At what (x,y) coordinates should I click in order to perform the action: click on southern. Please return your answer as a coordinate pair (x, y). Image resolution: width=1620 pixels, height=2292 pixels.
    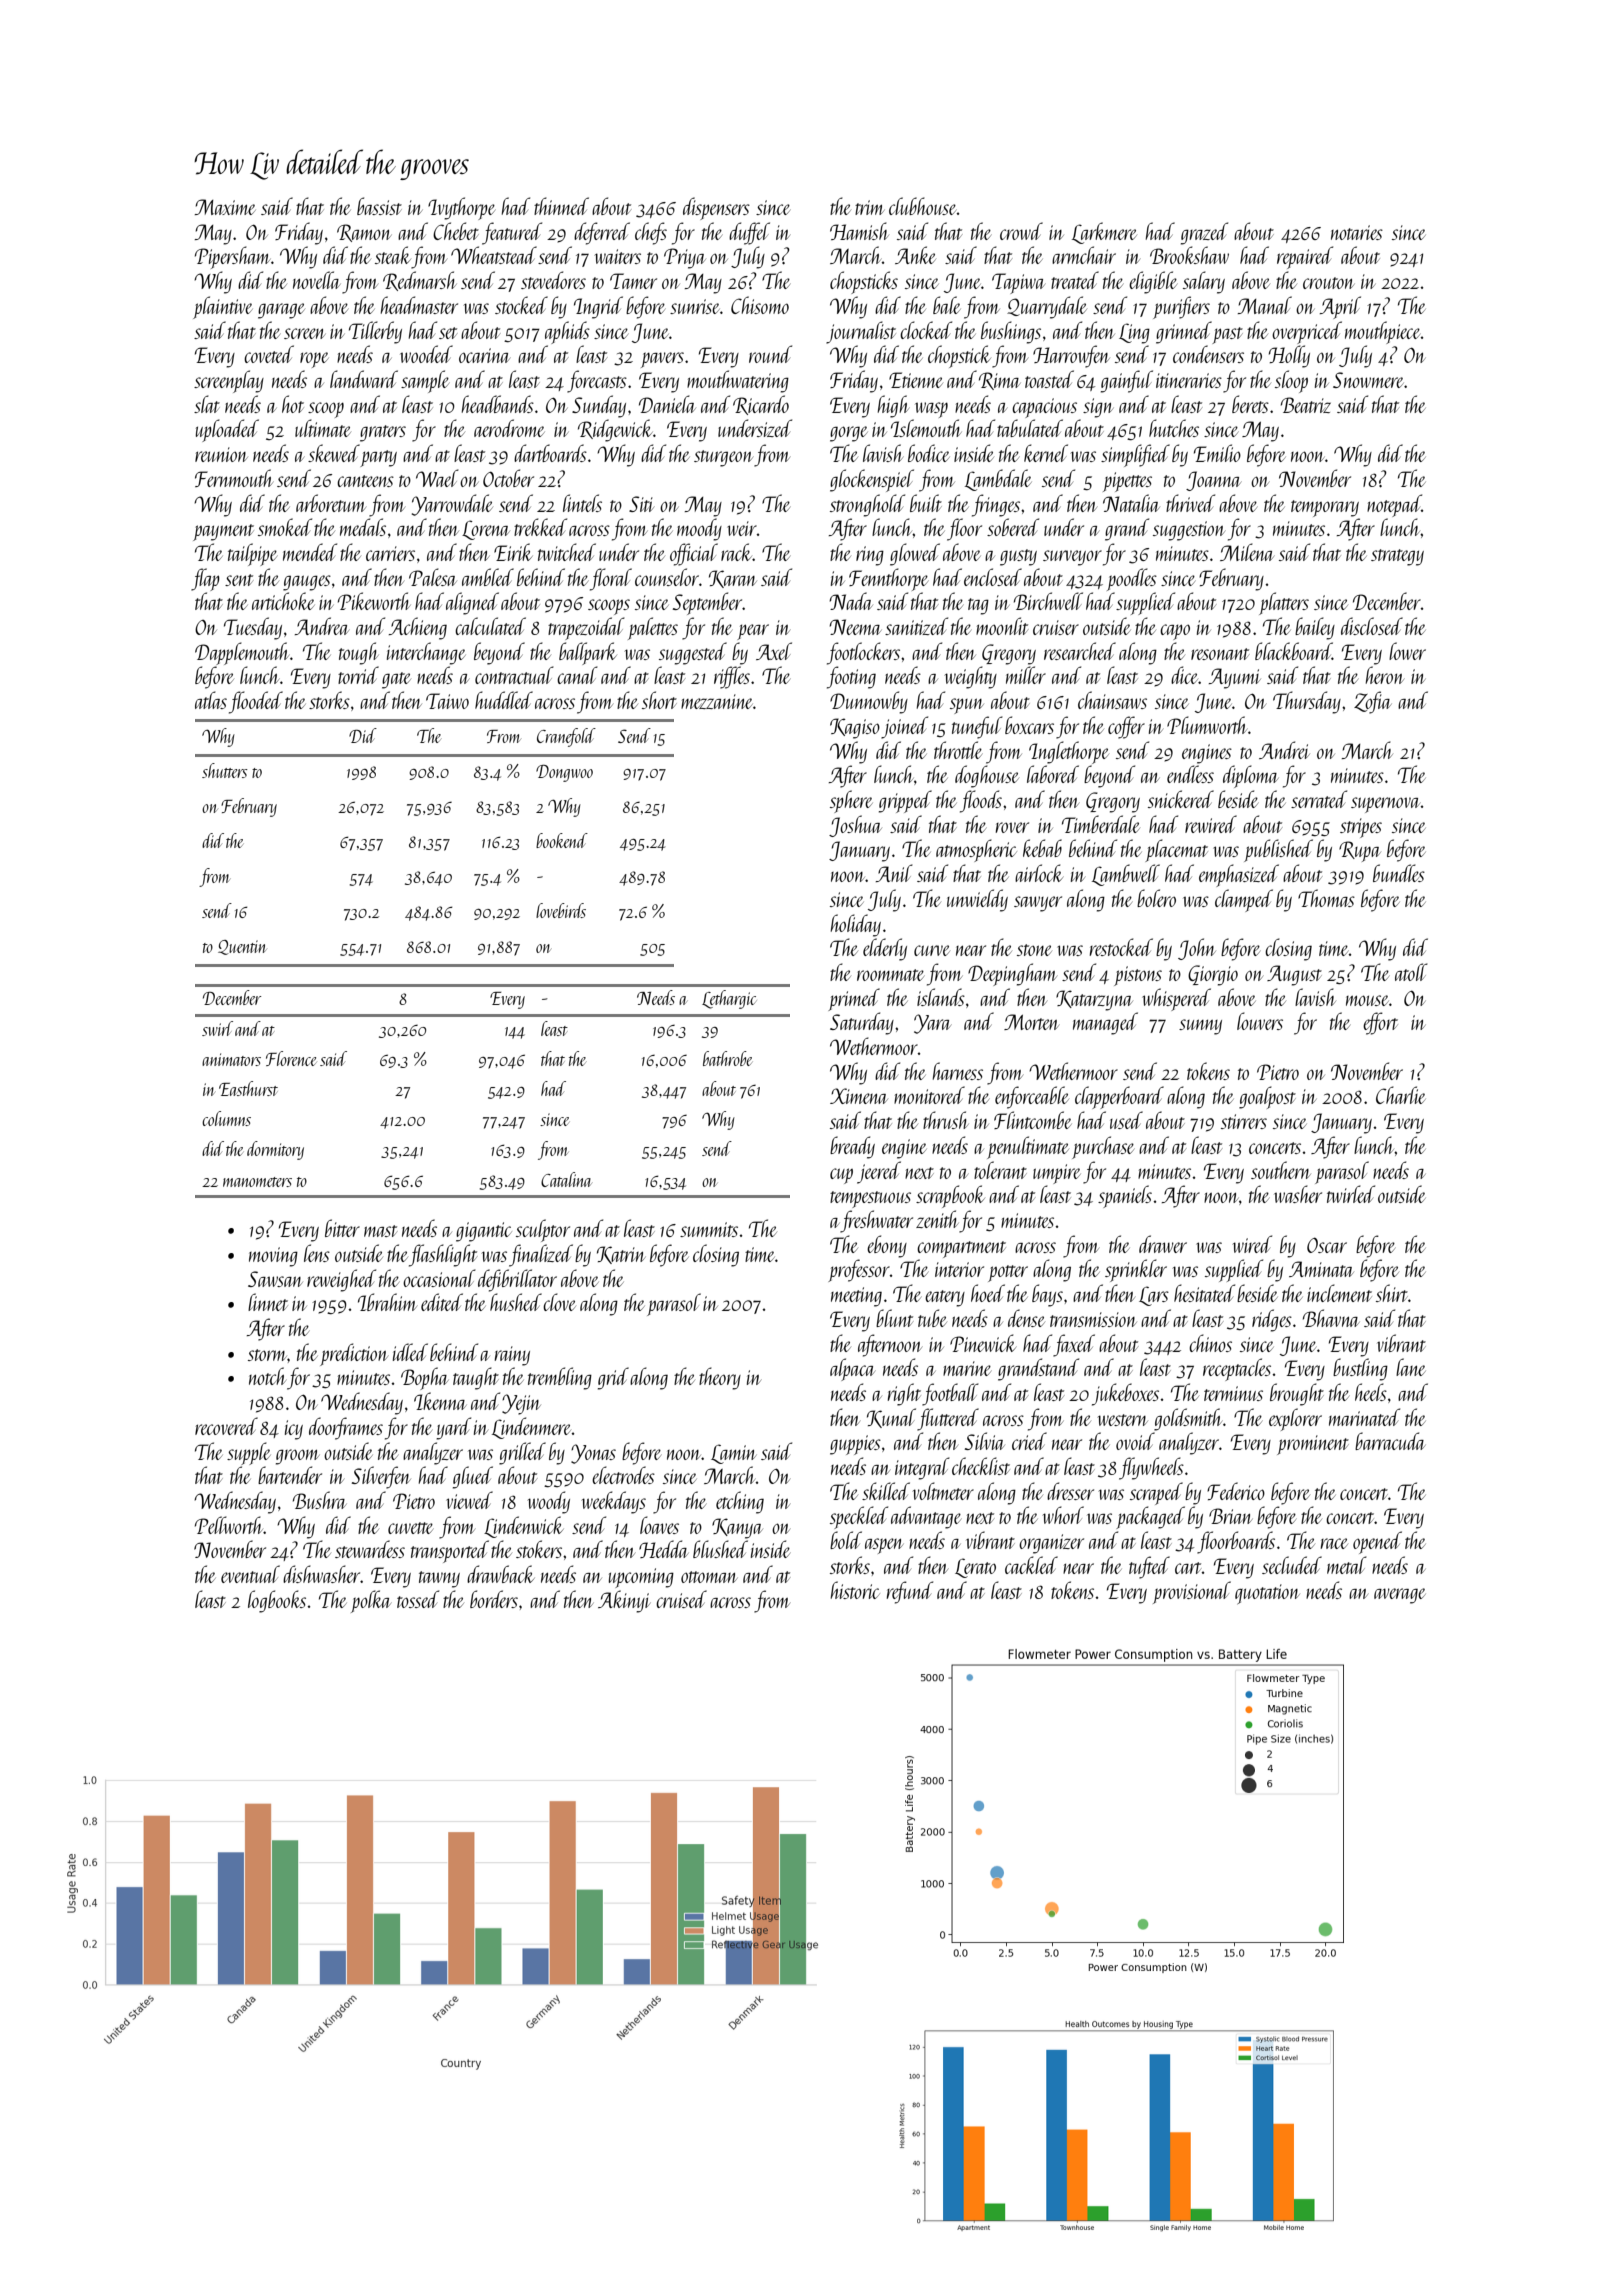
    Looking at the image, I should click on (1281, 1170).
